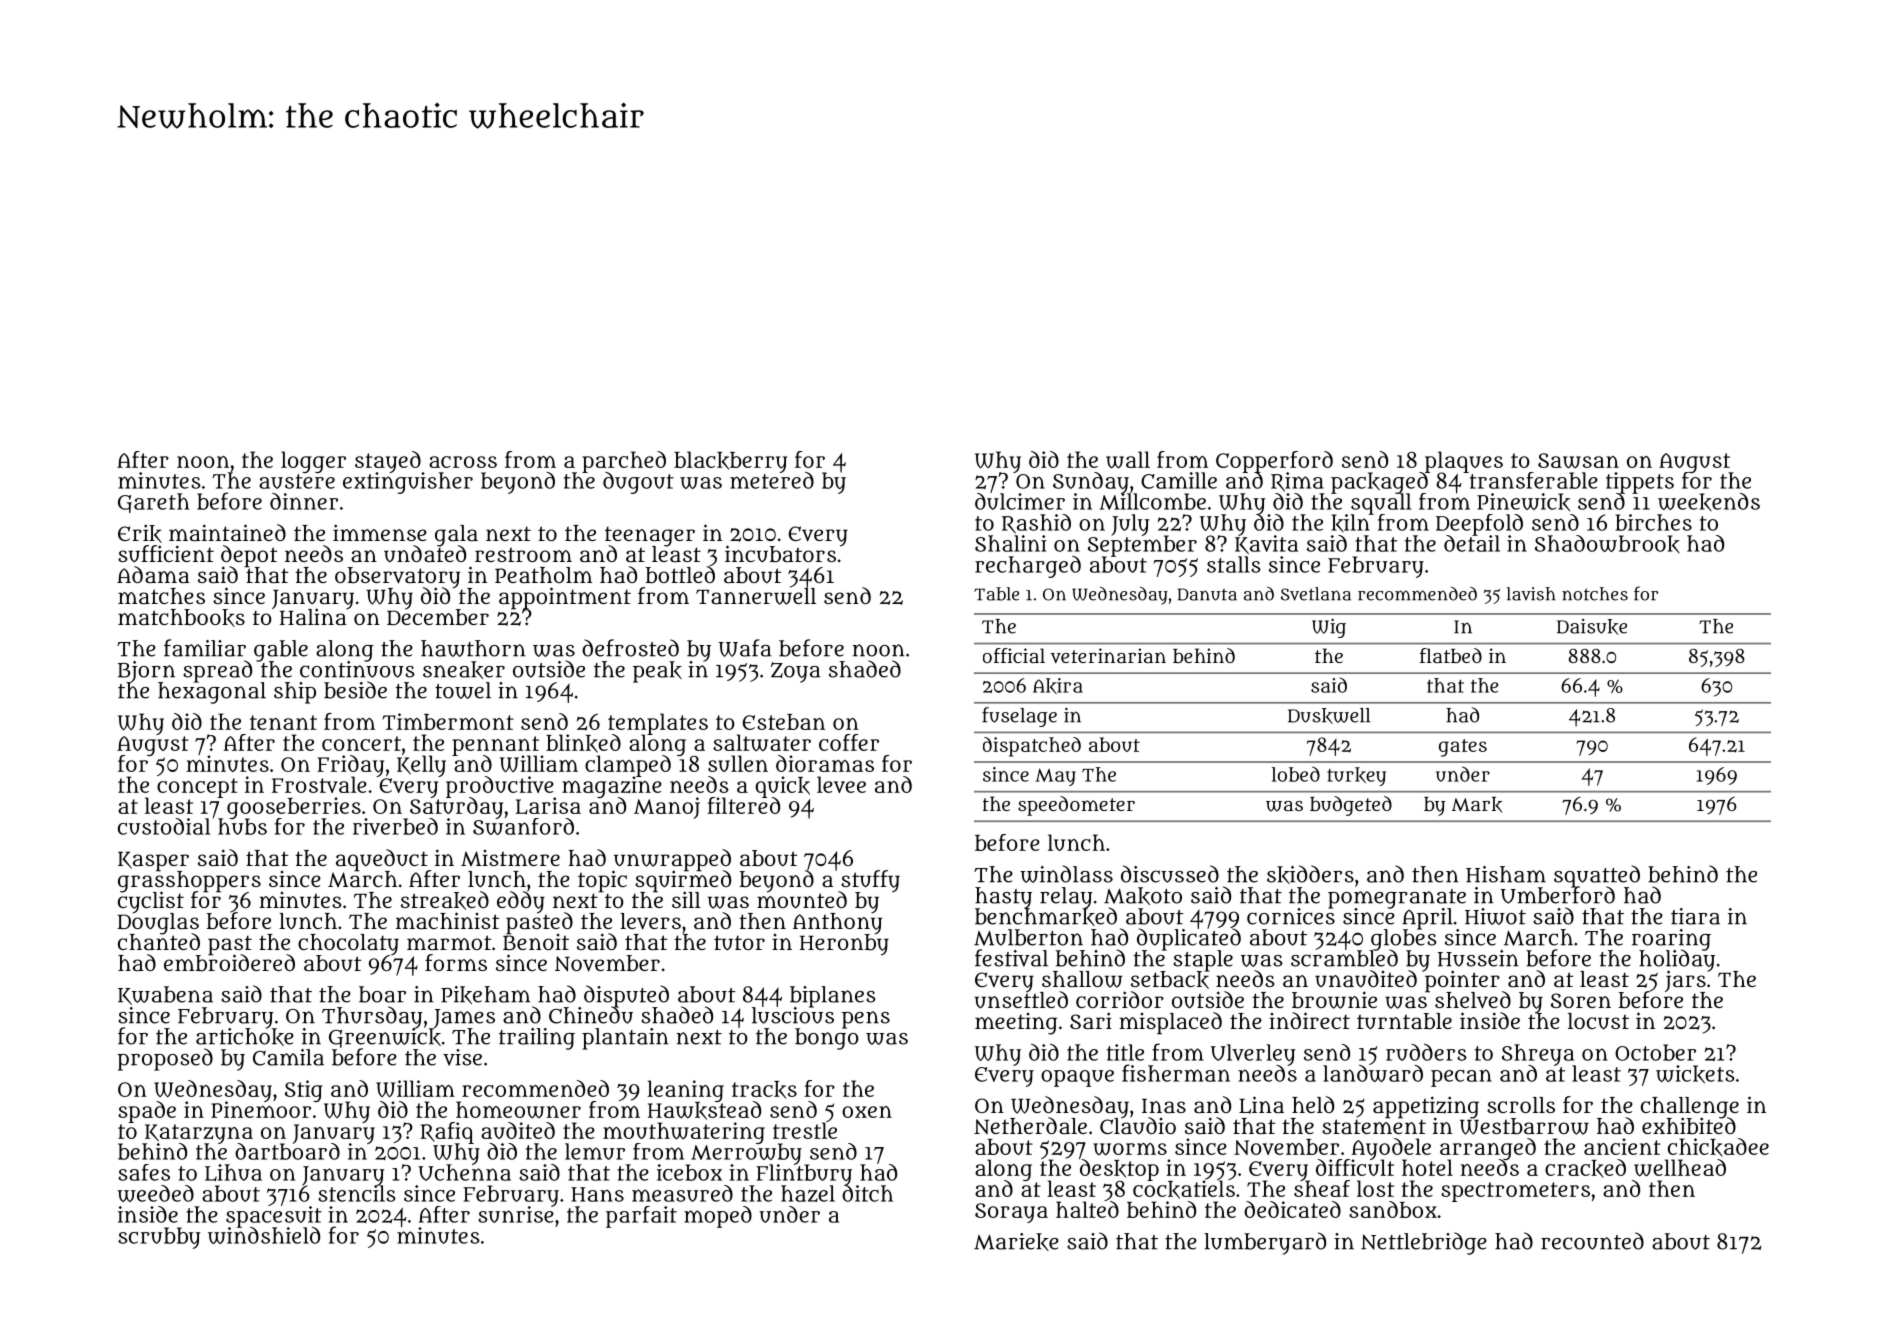 The width and height of the screenshot is (1888, 1335). What do you see at coordinates (155, 1193) in the screenshot?
I see `weeded` at bounding box center [155, 1193].
